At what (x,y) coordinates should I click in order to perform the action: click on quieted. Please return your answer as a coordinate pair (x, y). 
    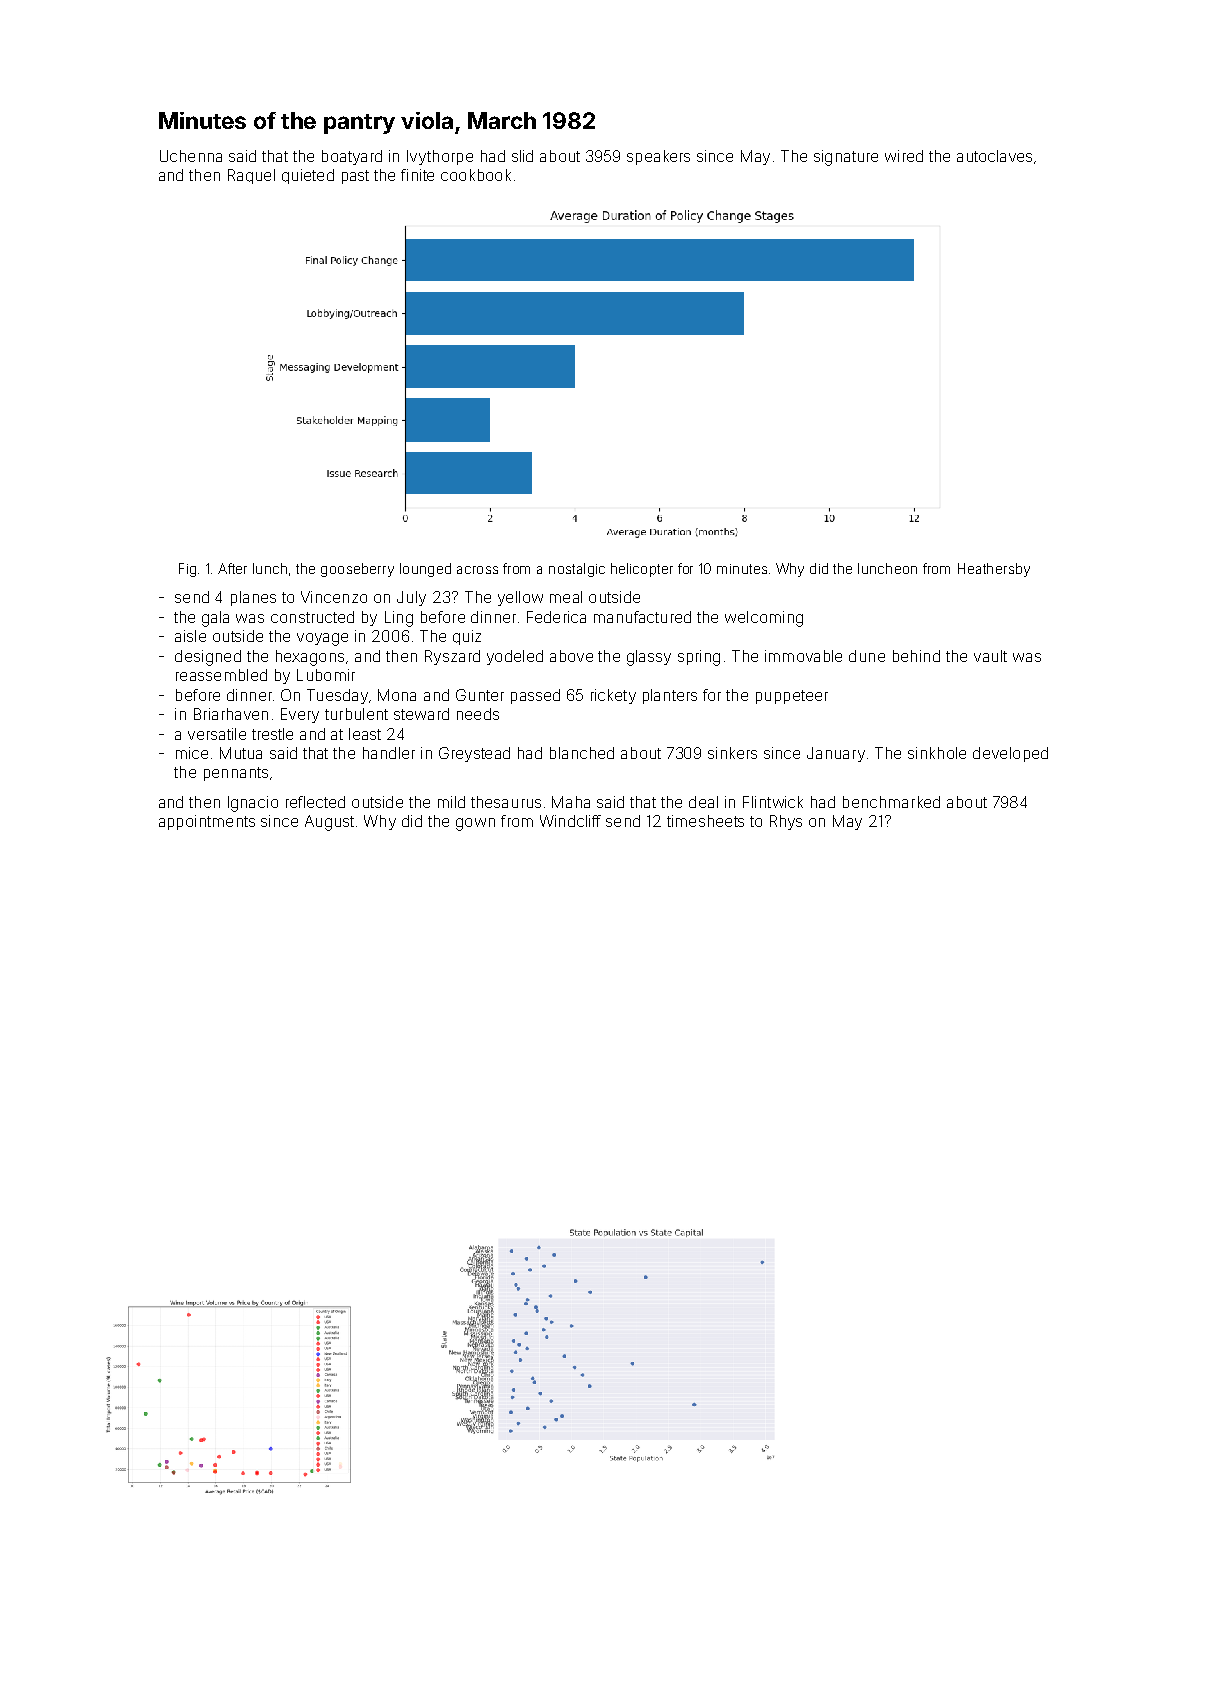
    Looking at the image, I should click on (308, 176).
